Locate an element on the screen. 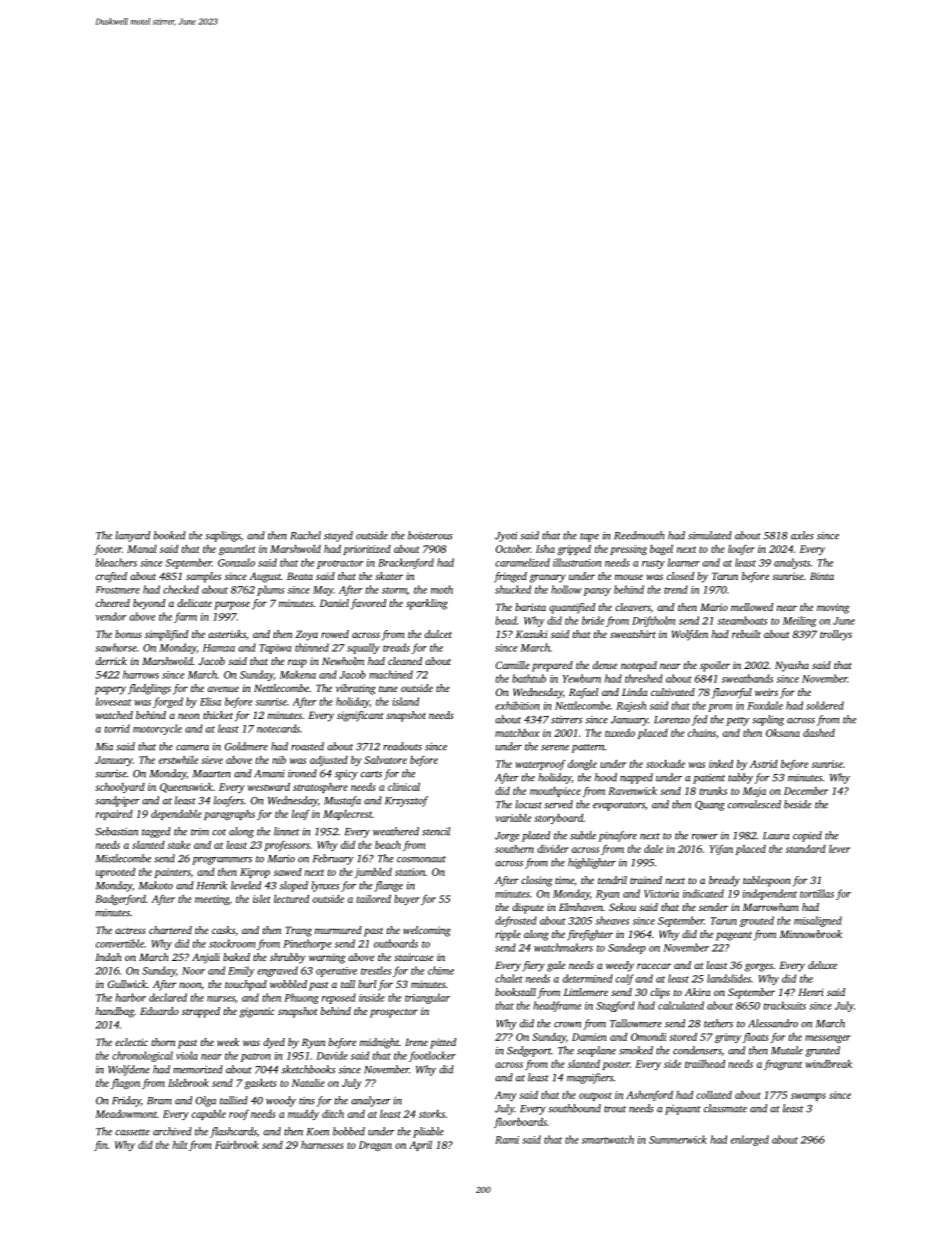 The width and height of the screenshot is (952, 1233). erstwhile is located at coordinates (178, 760).
